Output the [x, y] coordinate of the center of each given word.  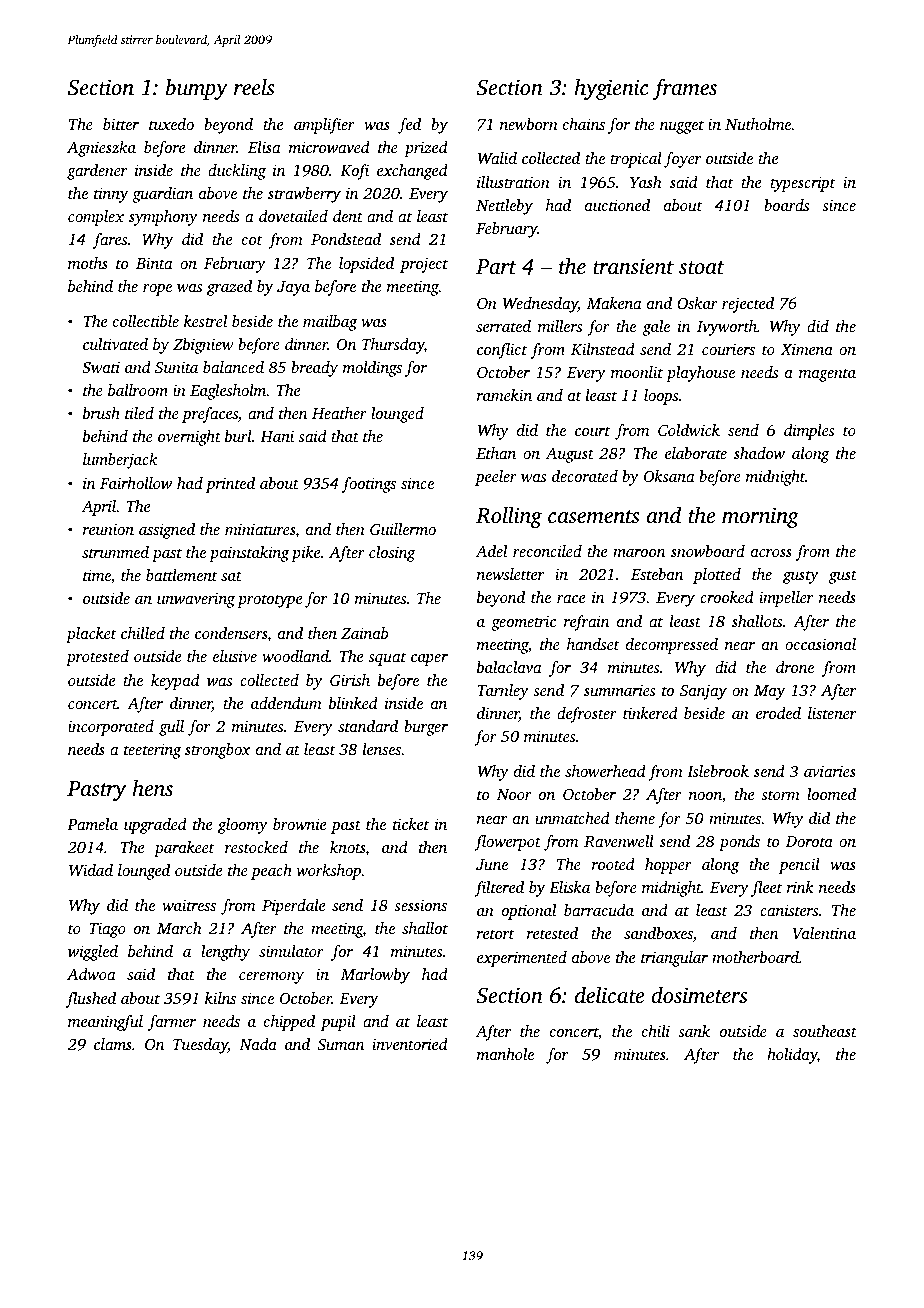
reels [254, 86]
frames [685, 89]
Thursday [393, 346]
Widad [91, 870]
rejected [748, 305]
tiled [139, 413]
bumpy [197, 89]
